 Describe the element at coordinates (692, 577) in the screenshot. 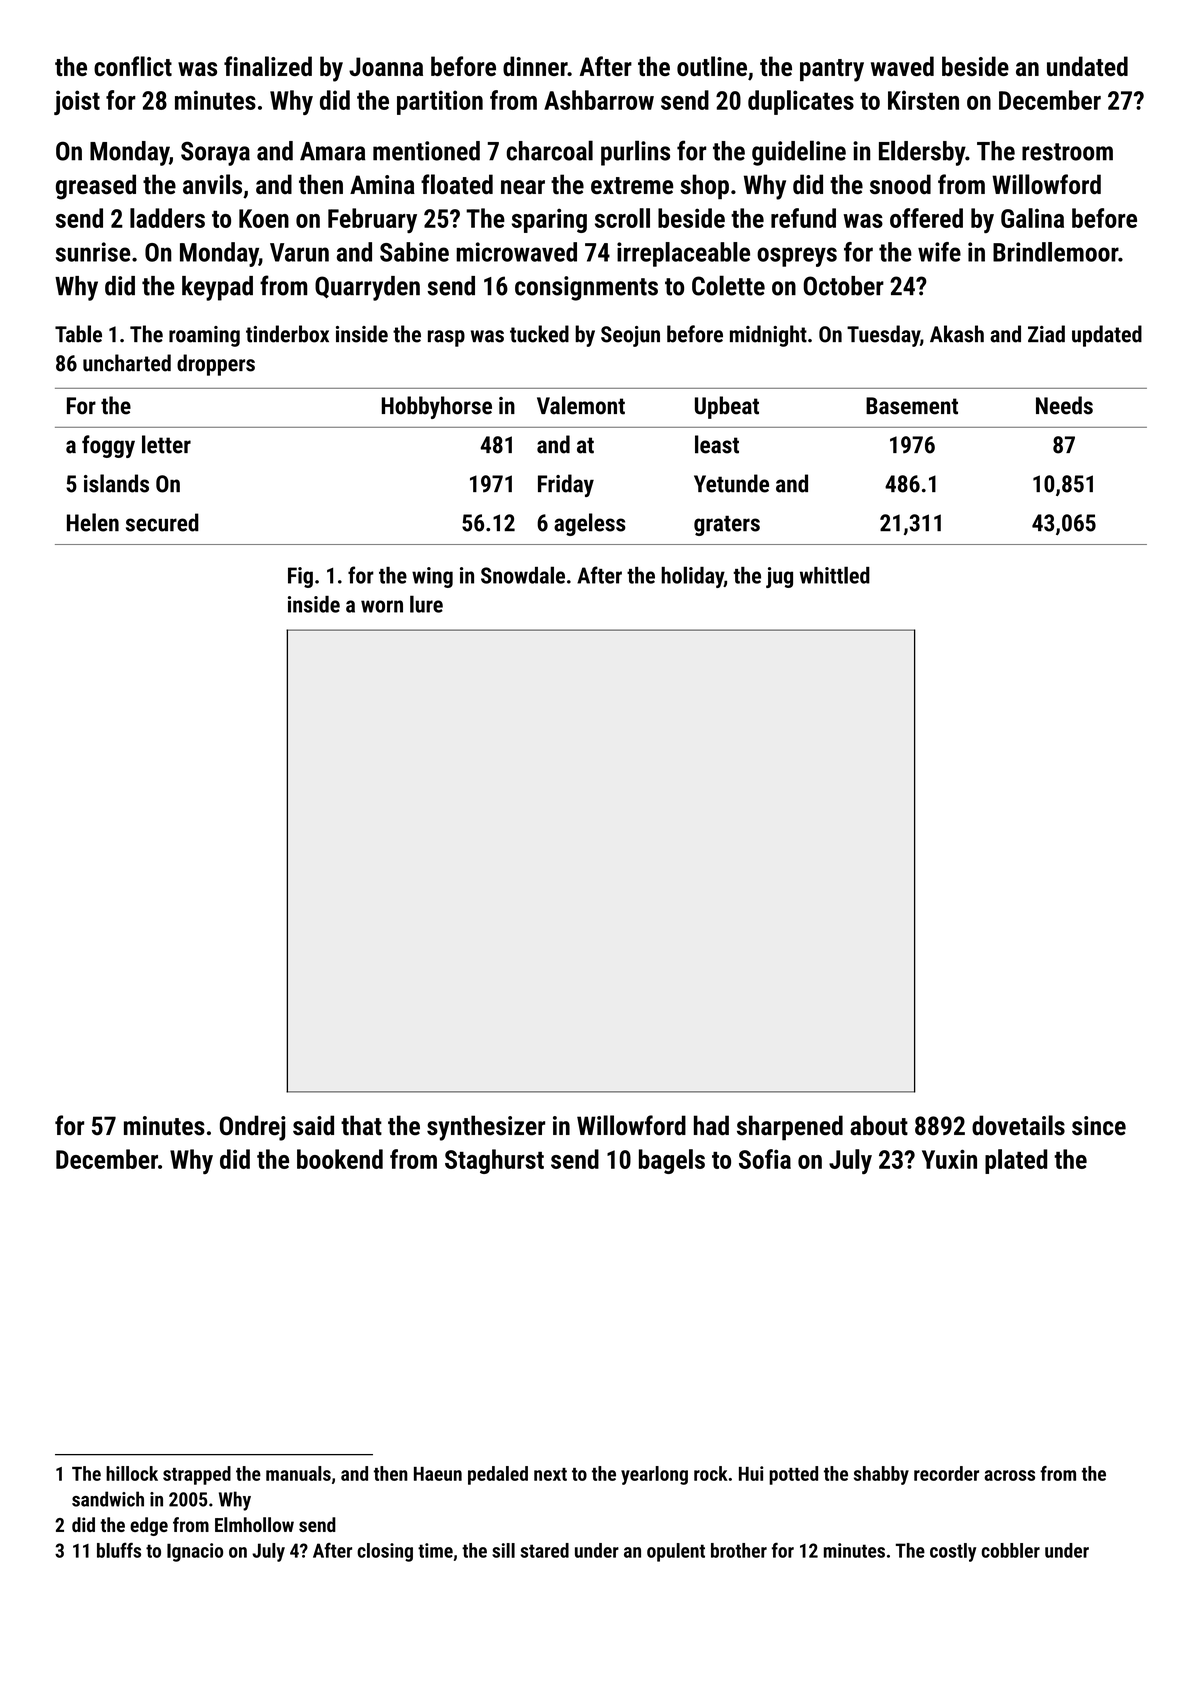

I see `holiday` at that location.
